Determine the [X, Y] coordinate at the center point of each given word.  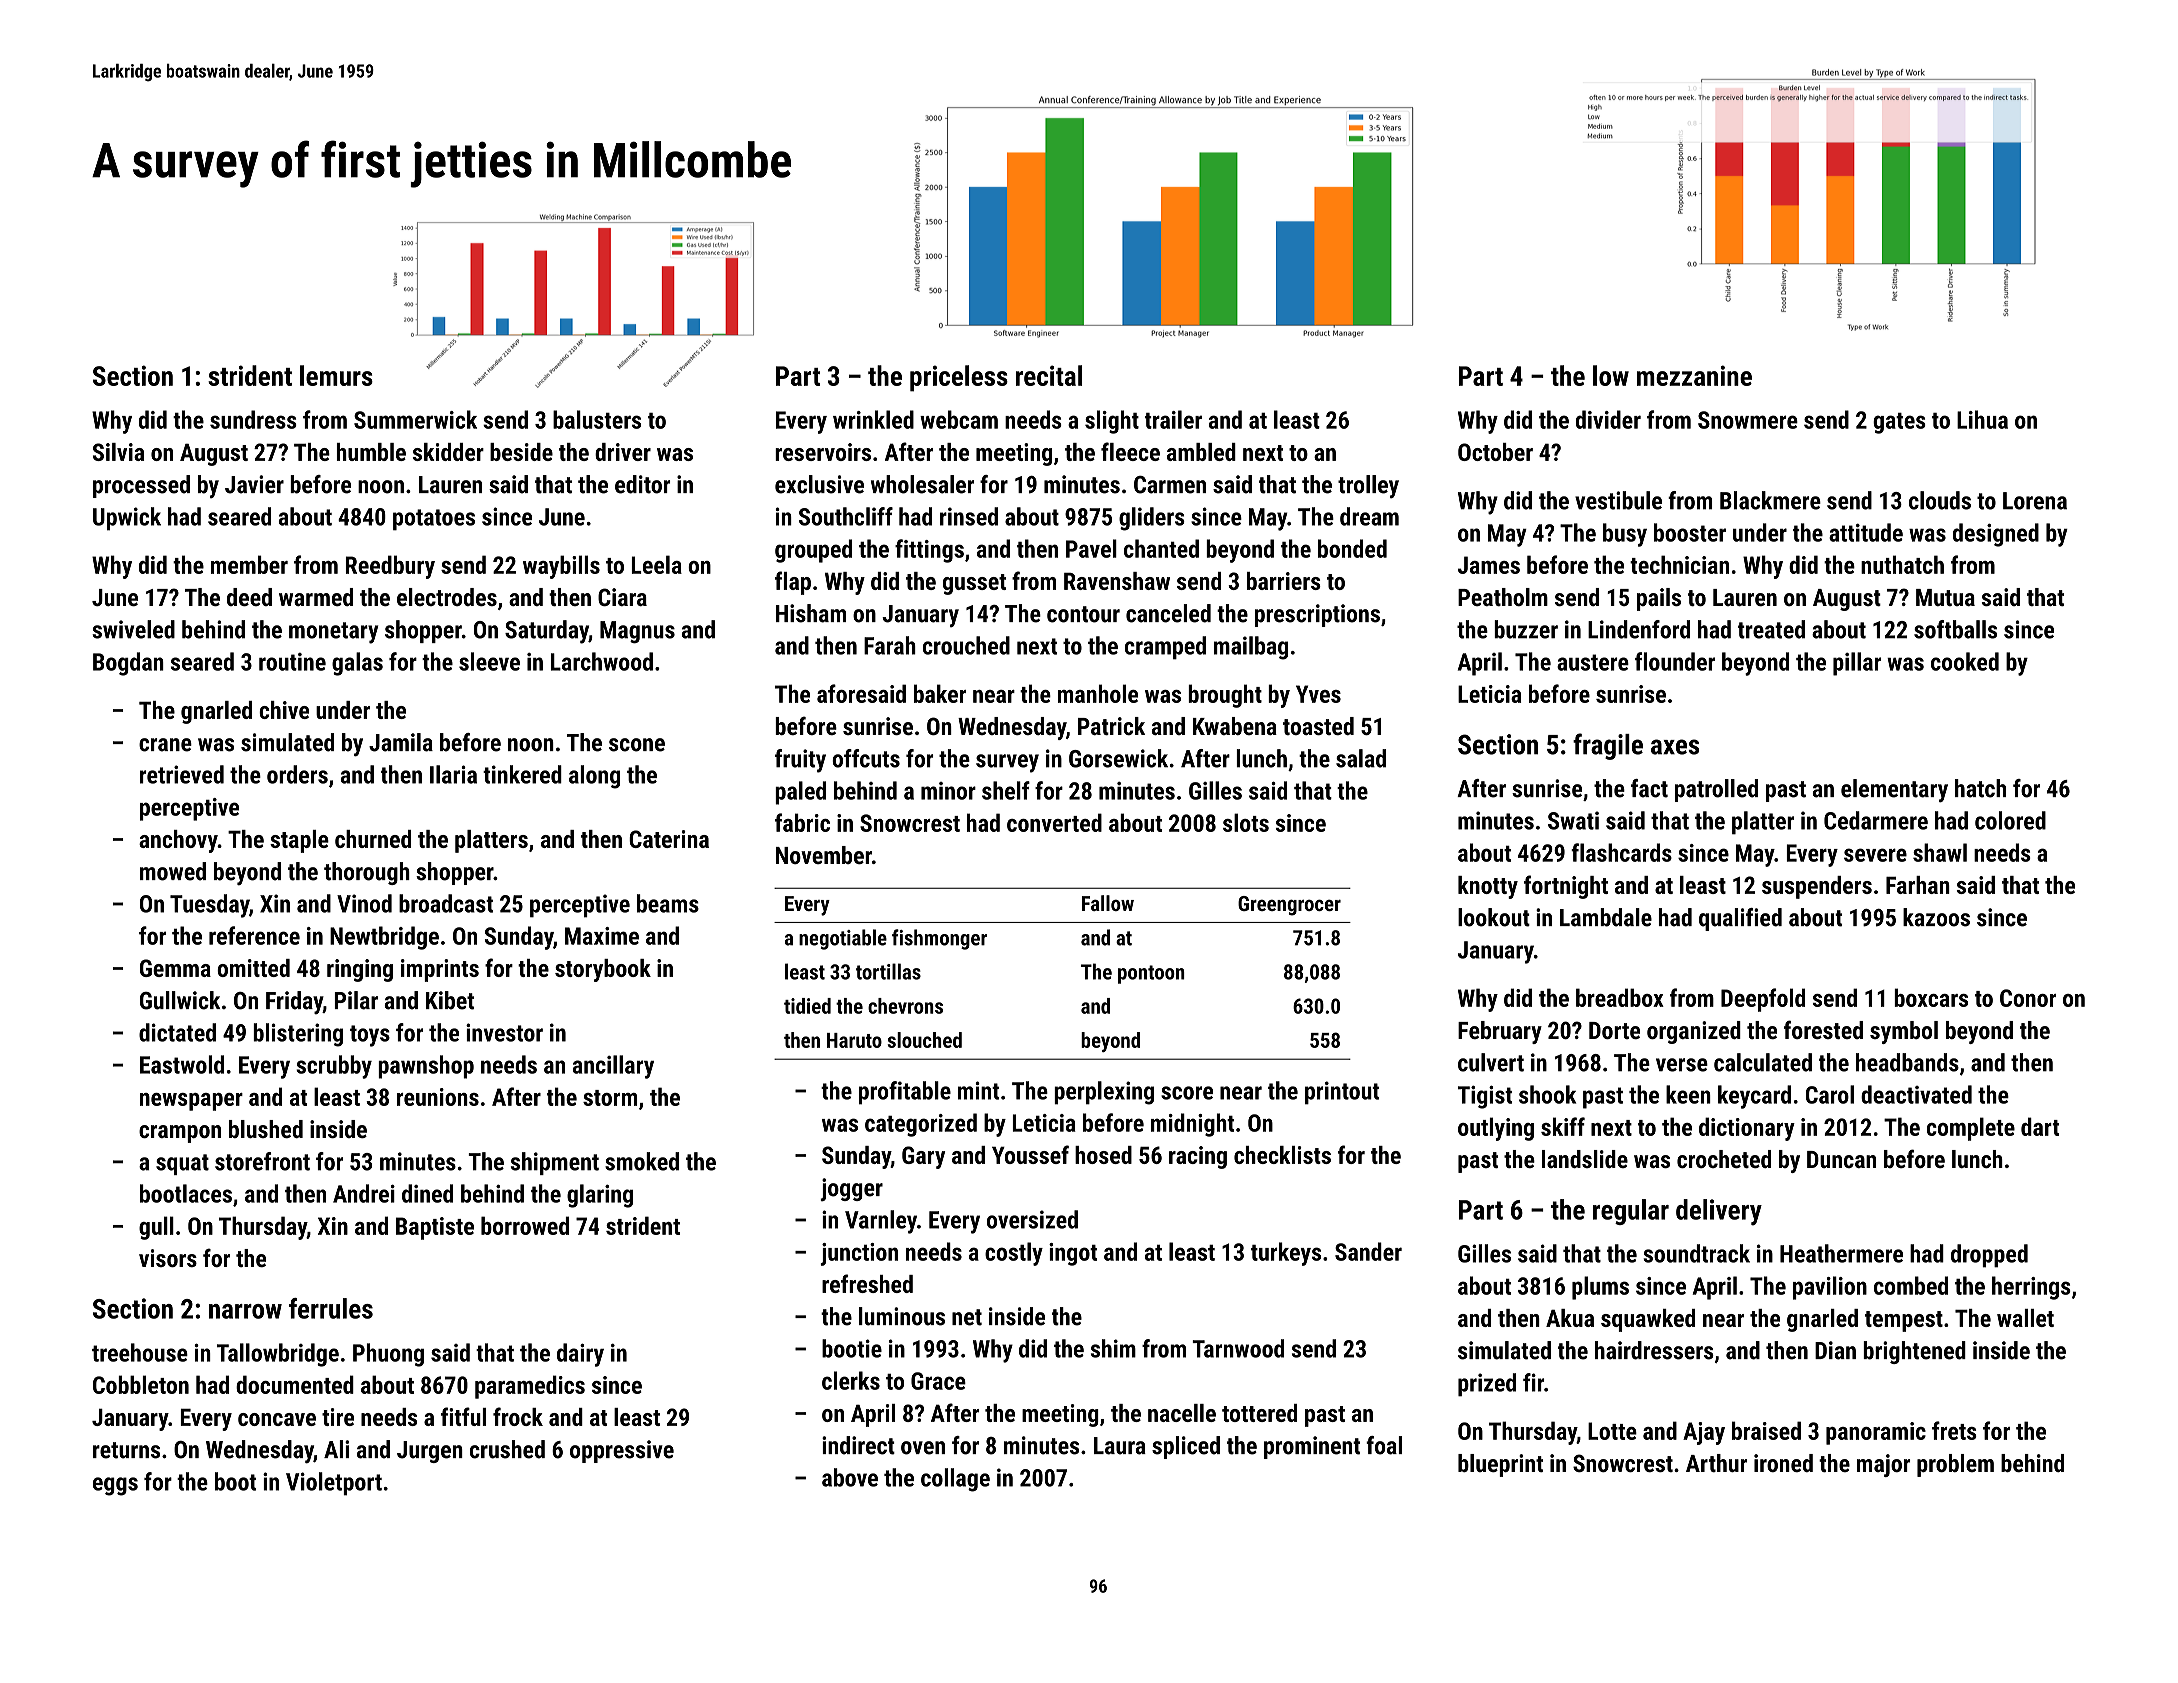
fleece [1130, 451]
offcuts [866, 758]
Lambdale [1606, 917]
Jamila [401, 742]
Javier [254, 484]
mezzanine [1694, 375]
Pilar [356, 1000]
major [1883, 1465]
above [850, 1477]
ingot [1073, 1254]
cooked [1965, 661]
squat [182, 1164]
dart [2040, 1126]
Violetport [334, 1484]
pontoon [1151, 974]
